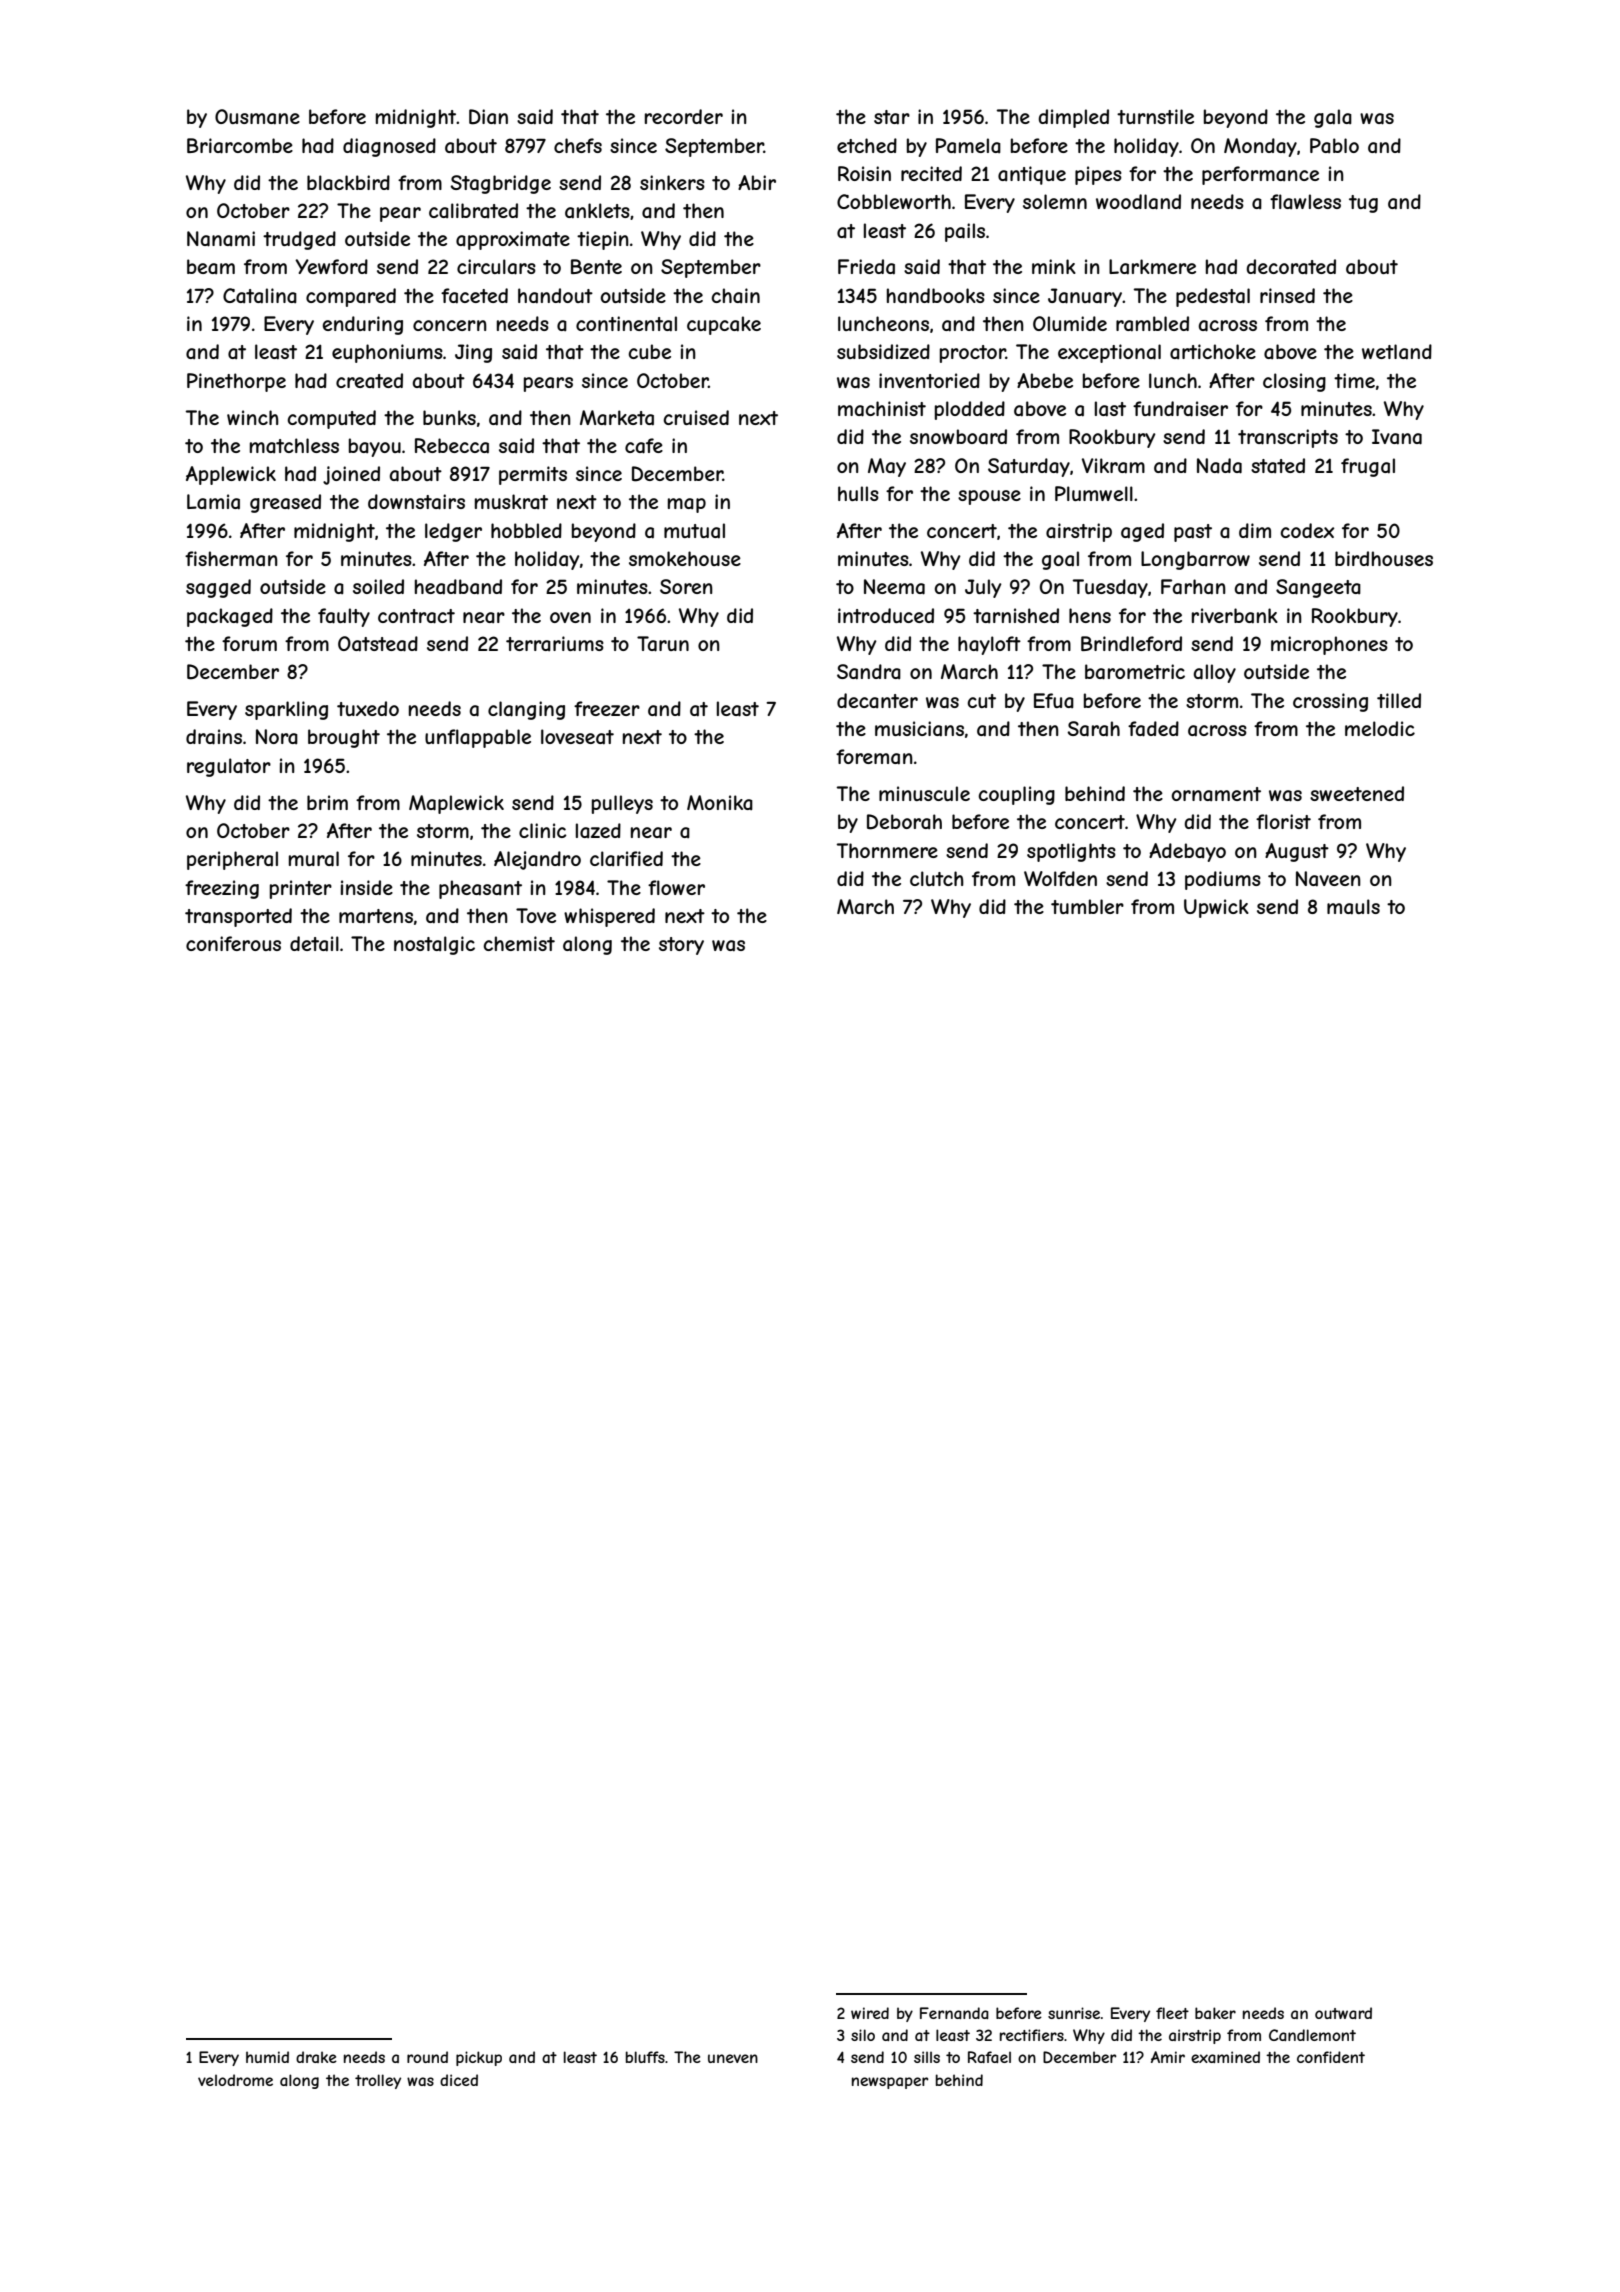 This image has height=2292, width=1620. Describe the element at coordinates (316, 2057) in the image. I see `drake` at that location.
